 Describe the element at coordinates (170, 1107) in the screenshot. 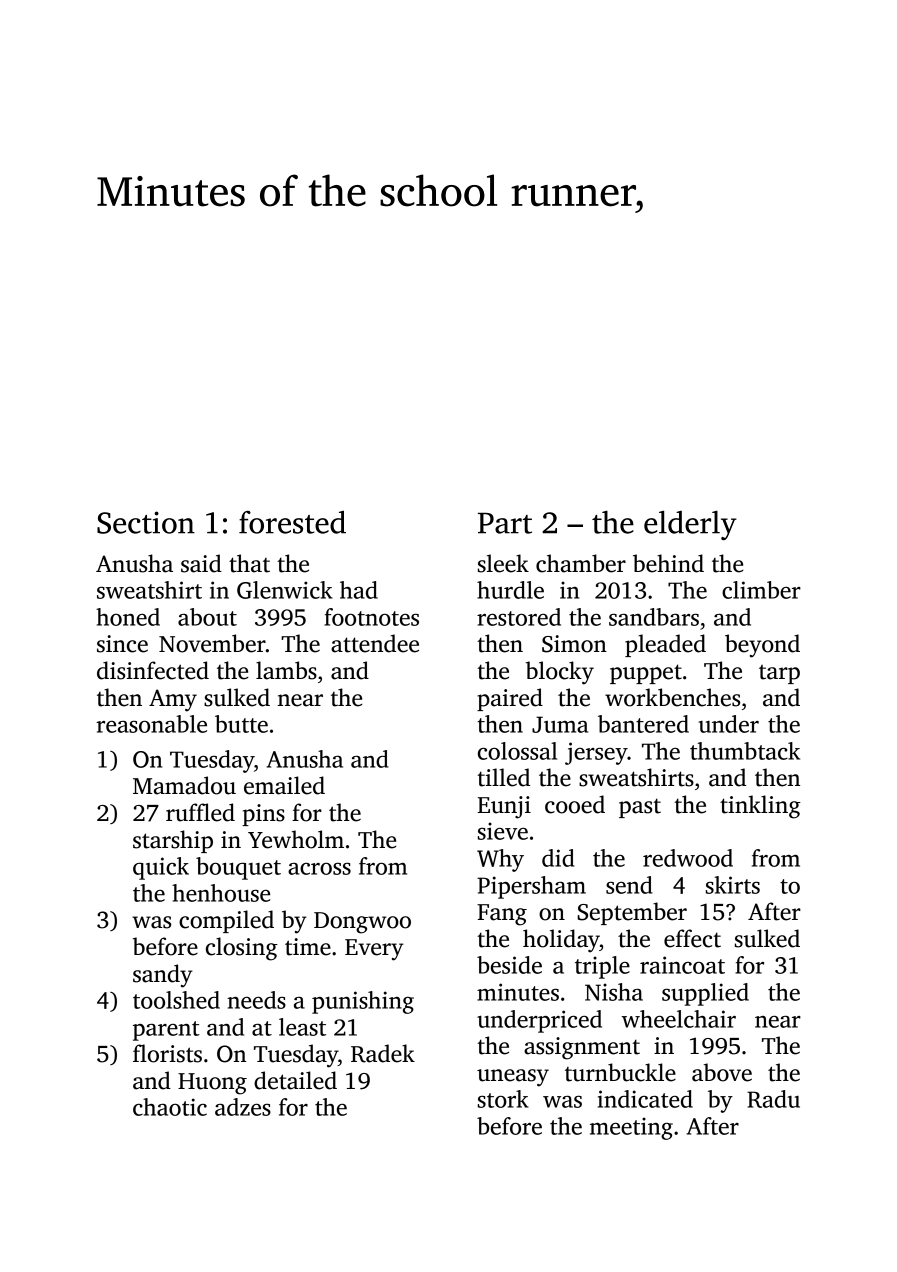

I see `chaotic` at that location.
